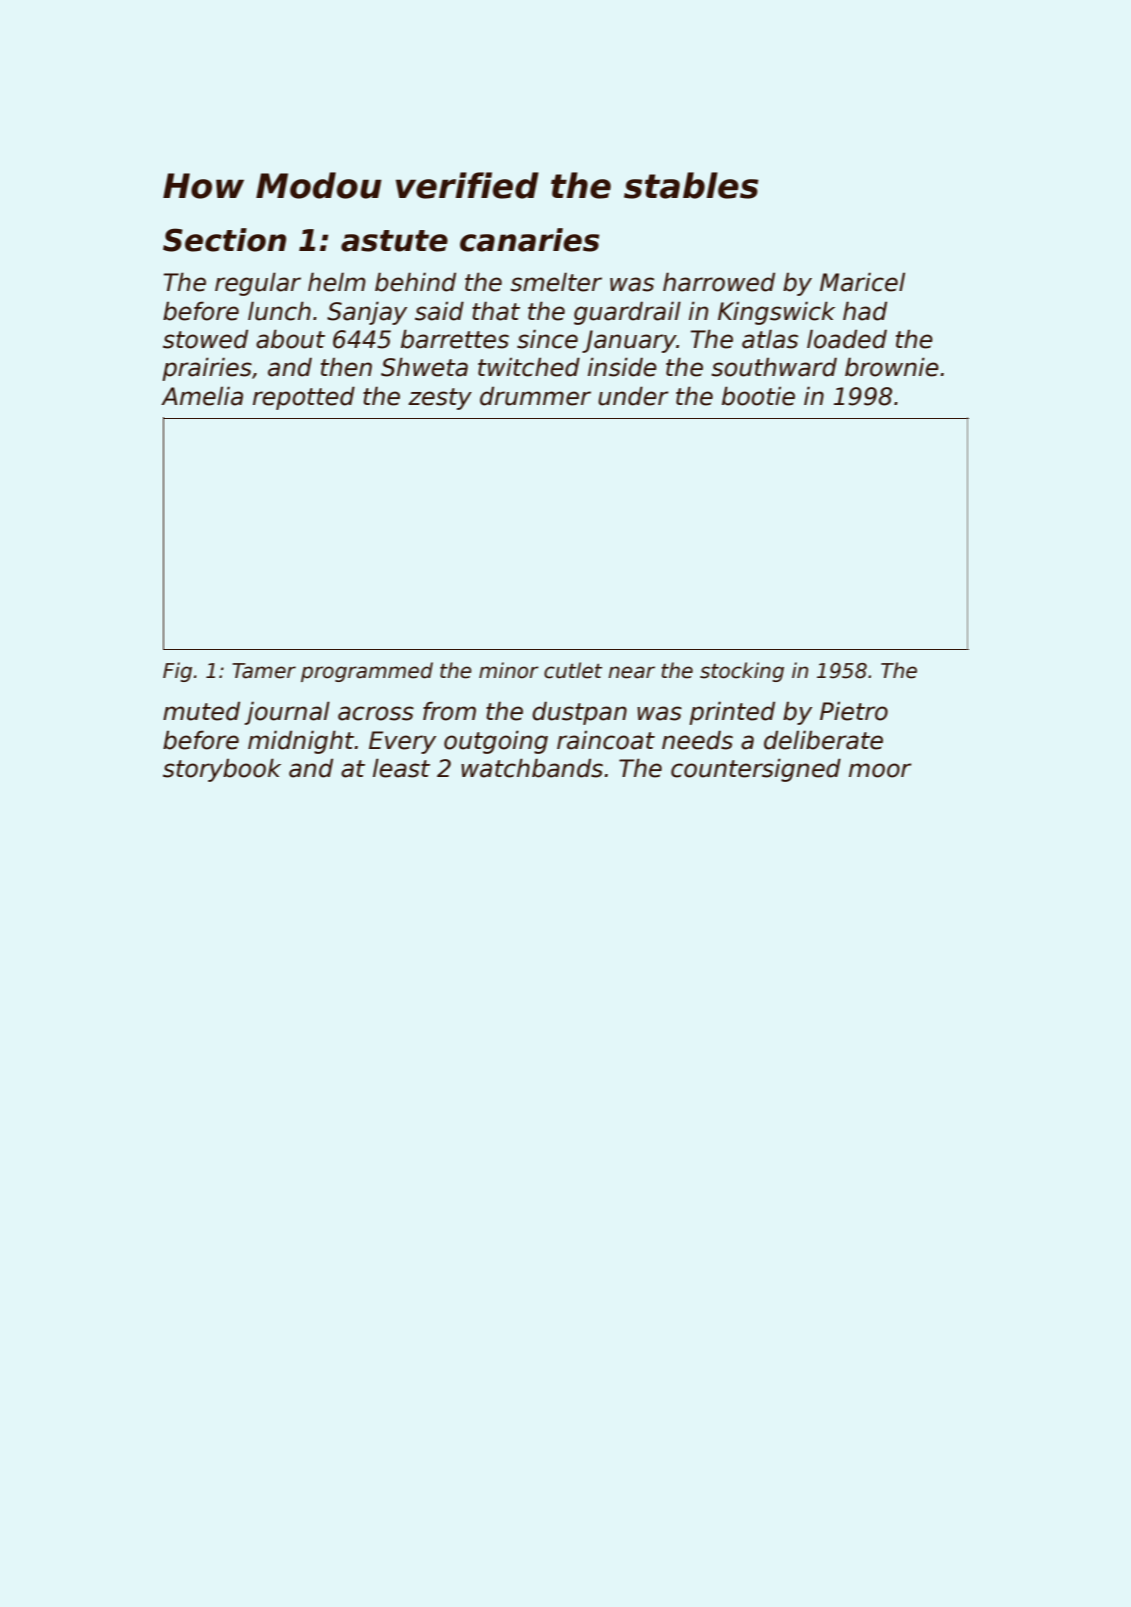  What do you see at coordinates (346, 367) in the screenshot?
I see `then` at bounding box center [346, 367].
